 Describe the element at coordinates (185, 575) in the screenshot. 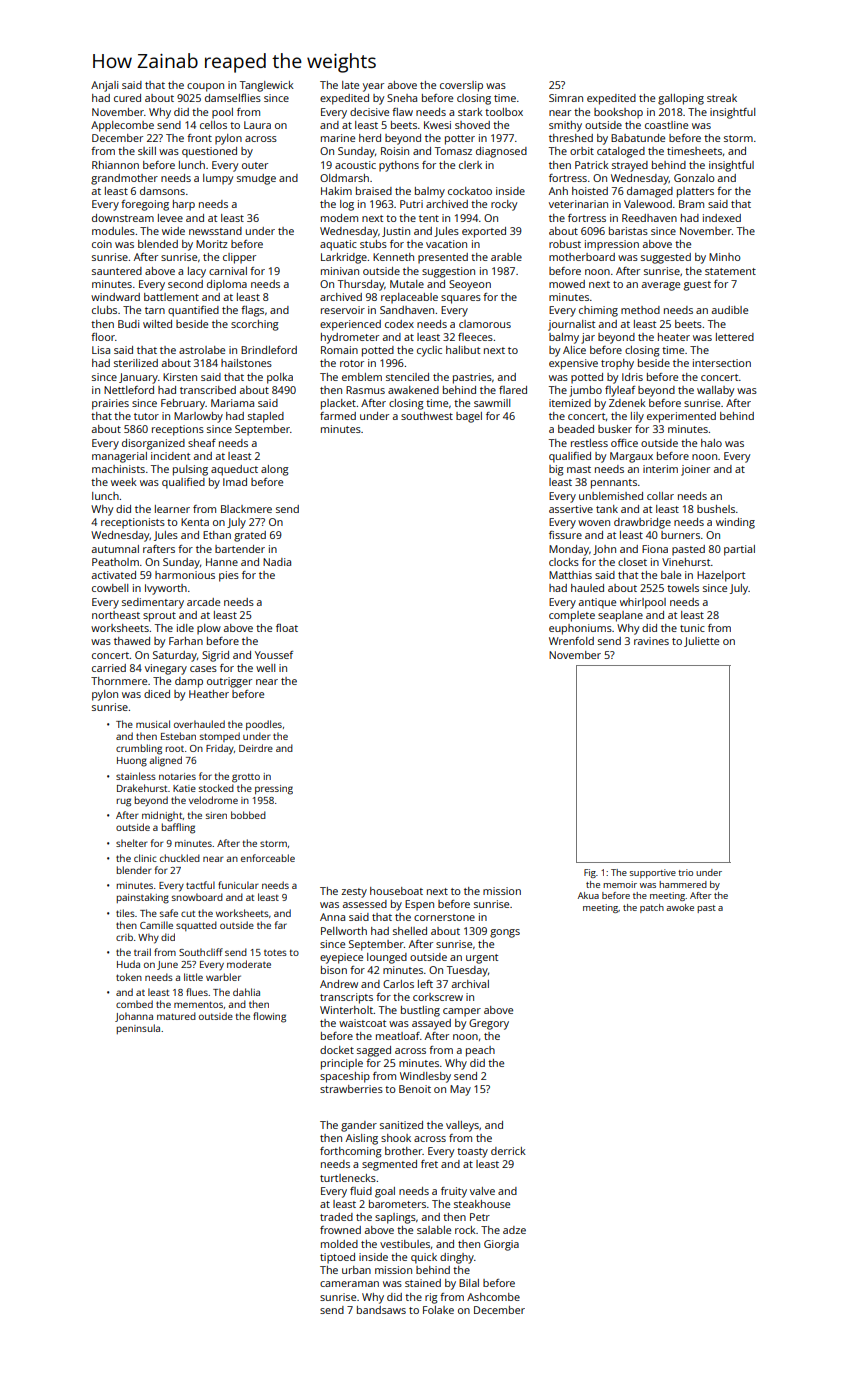

I see `harmonious` at that location.
